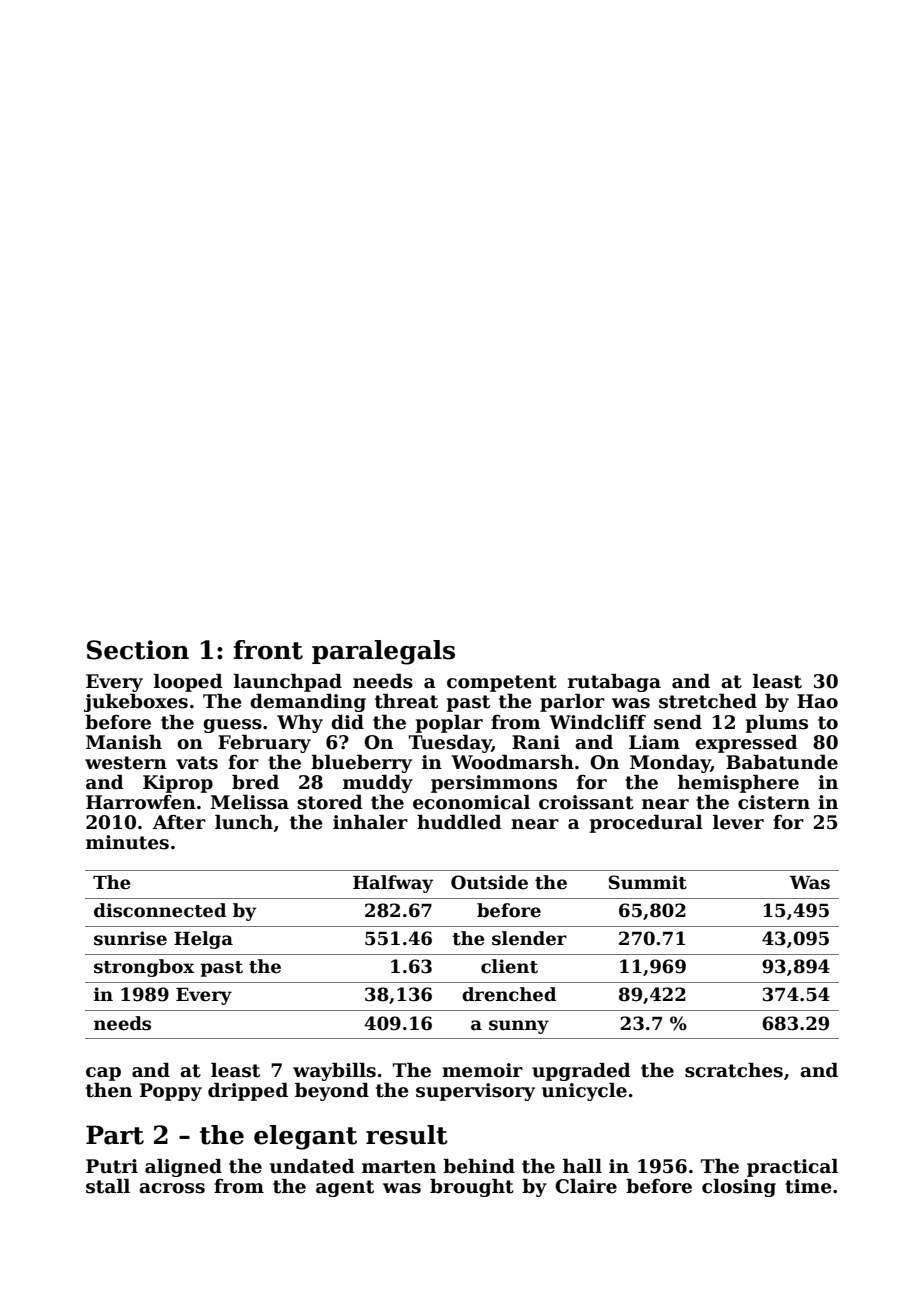 This document has height=1314, width=924. Describe the element at coordinates (808, 1186) in the document. I see `time` at that location.
